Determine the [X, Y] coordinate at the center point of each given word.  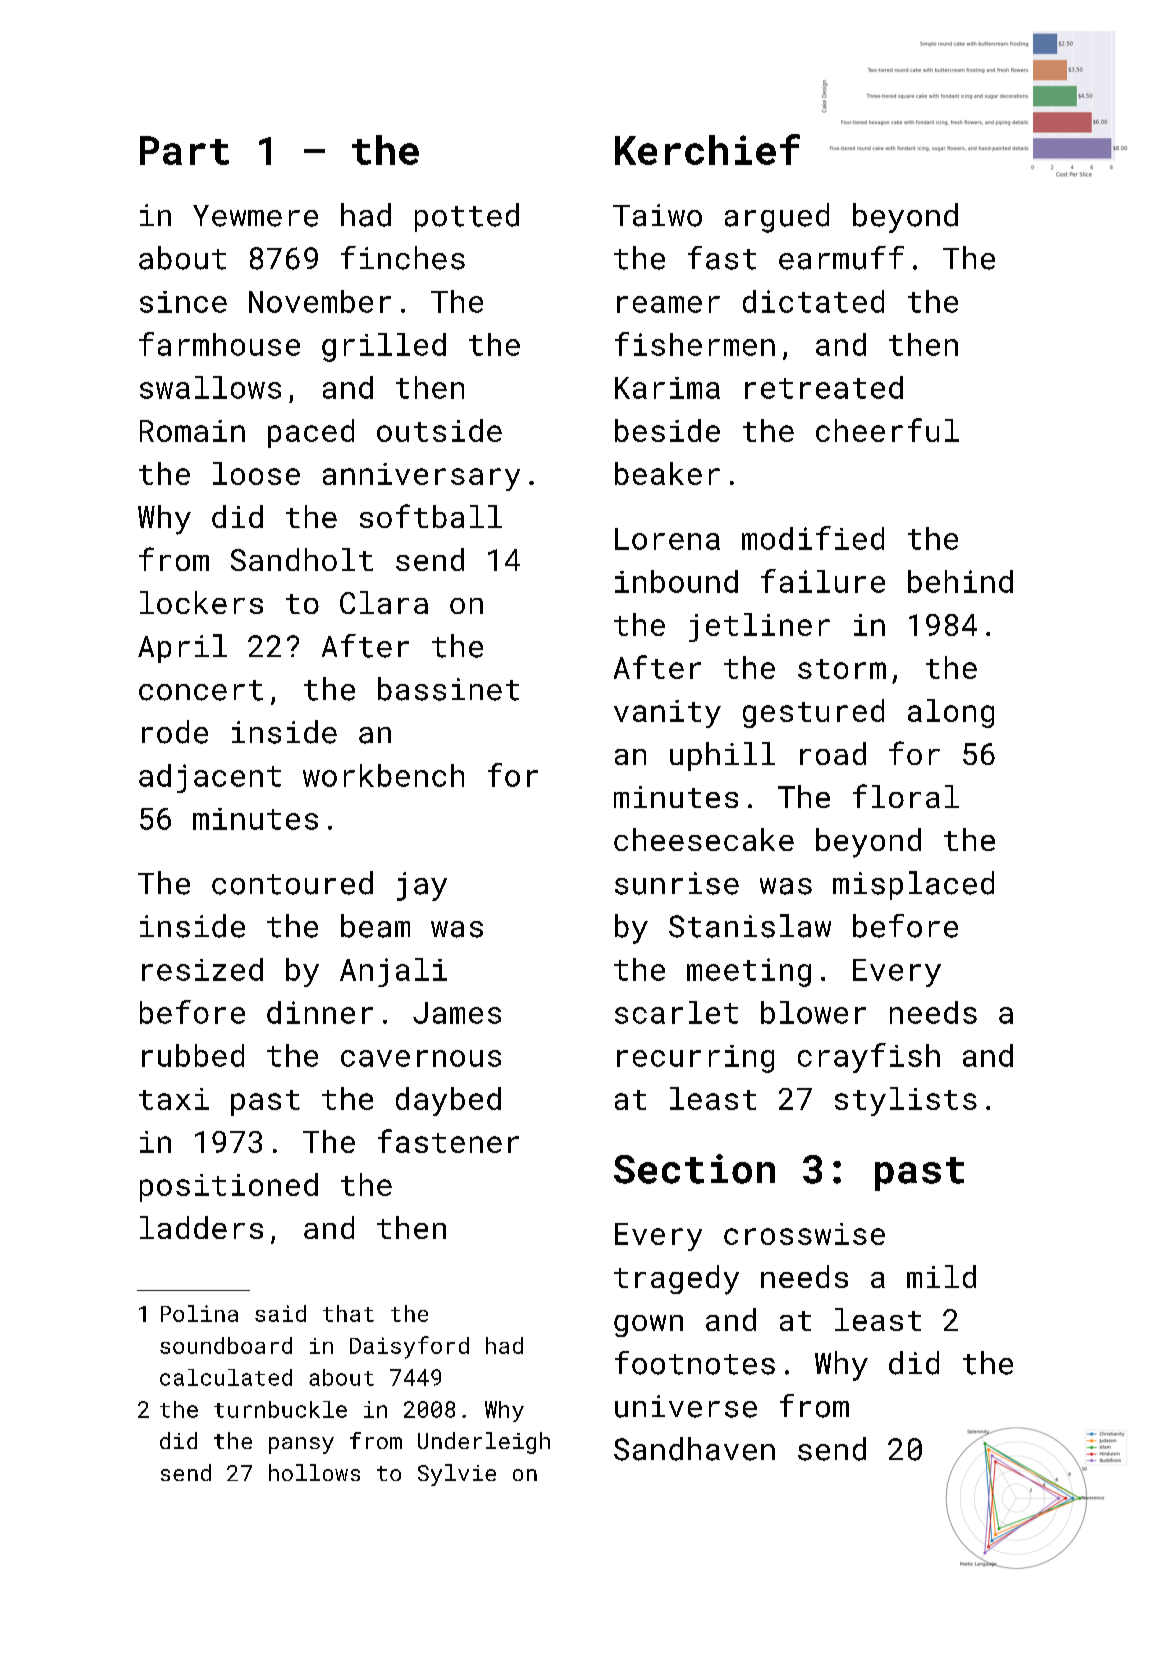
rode [175, 732]
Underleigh [484, 1443]
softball [431, 516]
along [951, 713]
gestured [813, 713]
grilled [384, 347]
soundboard [226, 1345]
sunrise [677, 883]
